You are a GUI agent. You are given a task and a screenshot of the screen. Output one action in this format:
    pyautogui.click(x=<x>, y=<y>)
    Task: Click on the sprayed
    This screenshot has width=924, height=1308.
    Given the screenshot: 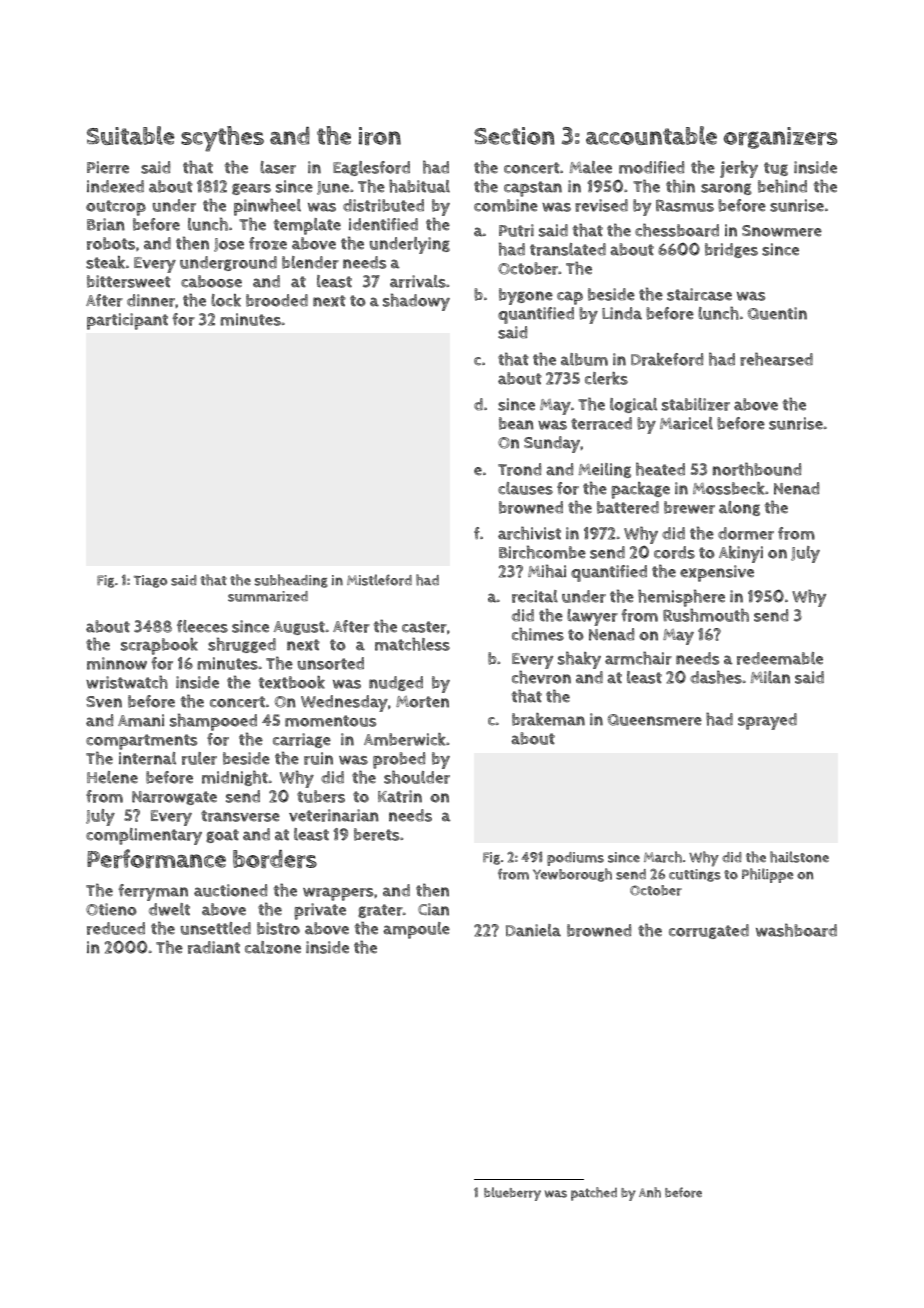 What is the action you would take?
    pyautogui.click(x=767, y=721)
